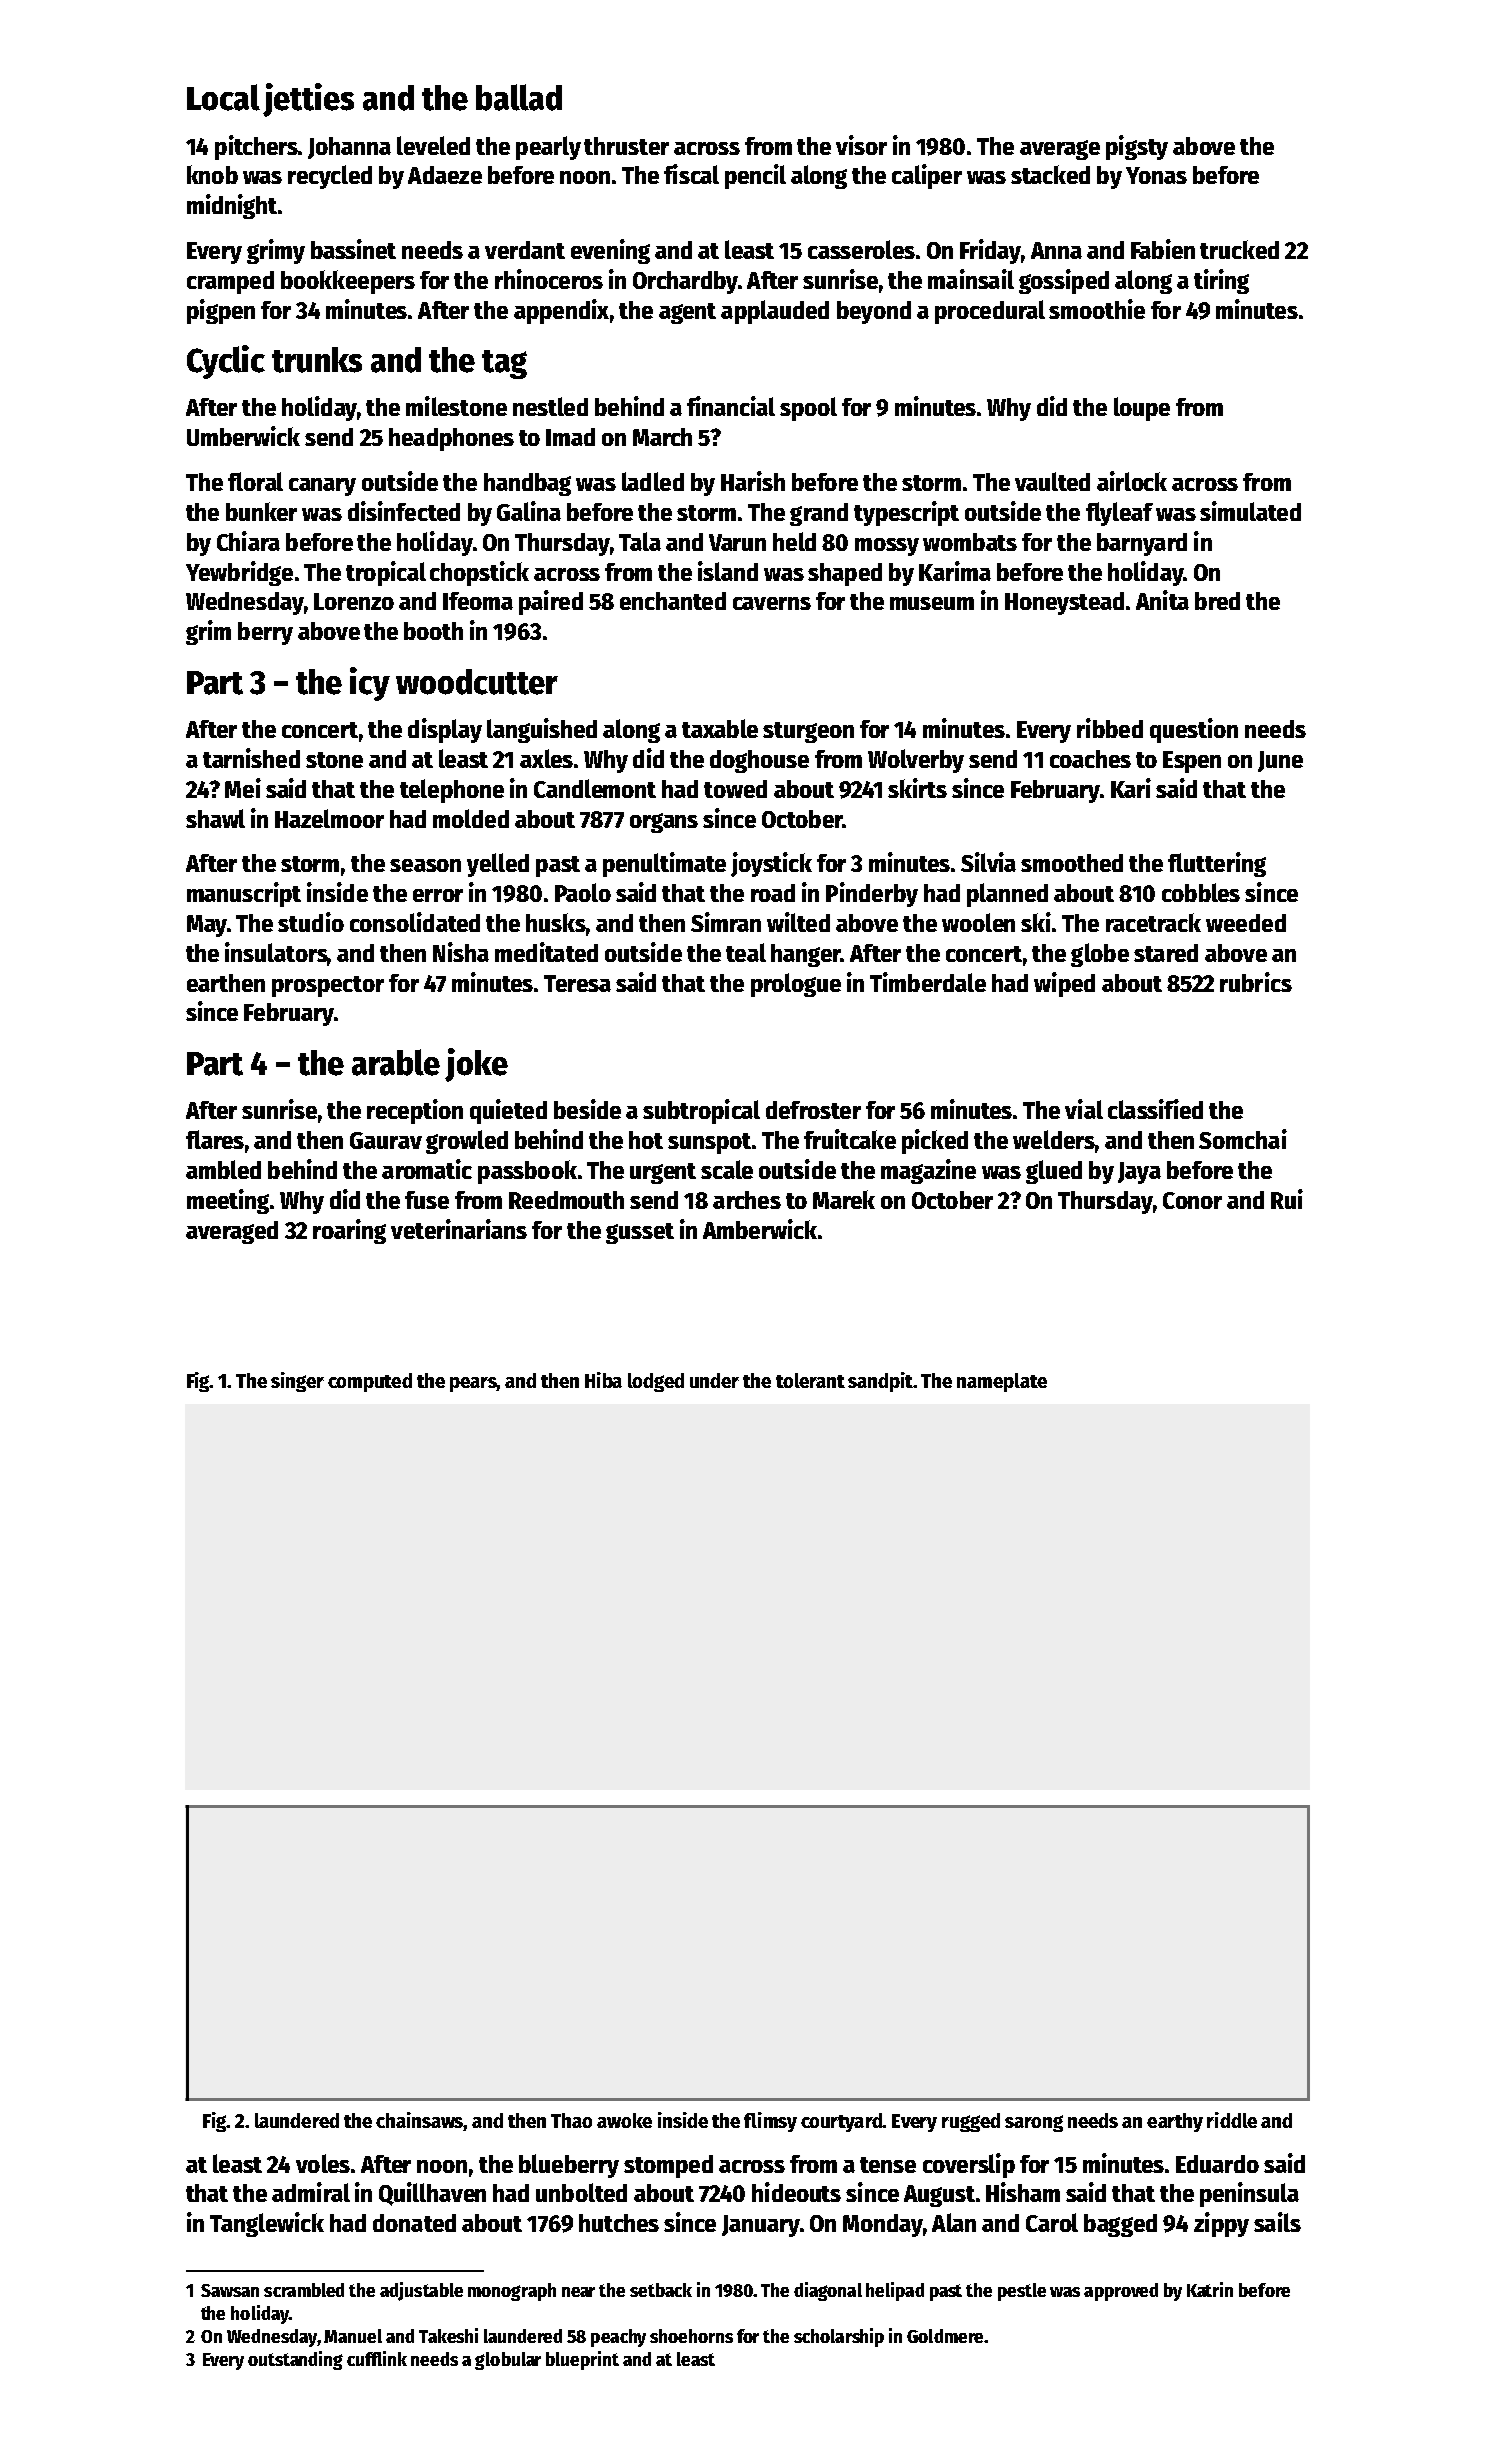 Image resolution: width=1496 pixels, height=2464 pixels. I want to click on glued, so click(1054, 1172).
